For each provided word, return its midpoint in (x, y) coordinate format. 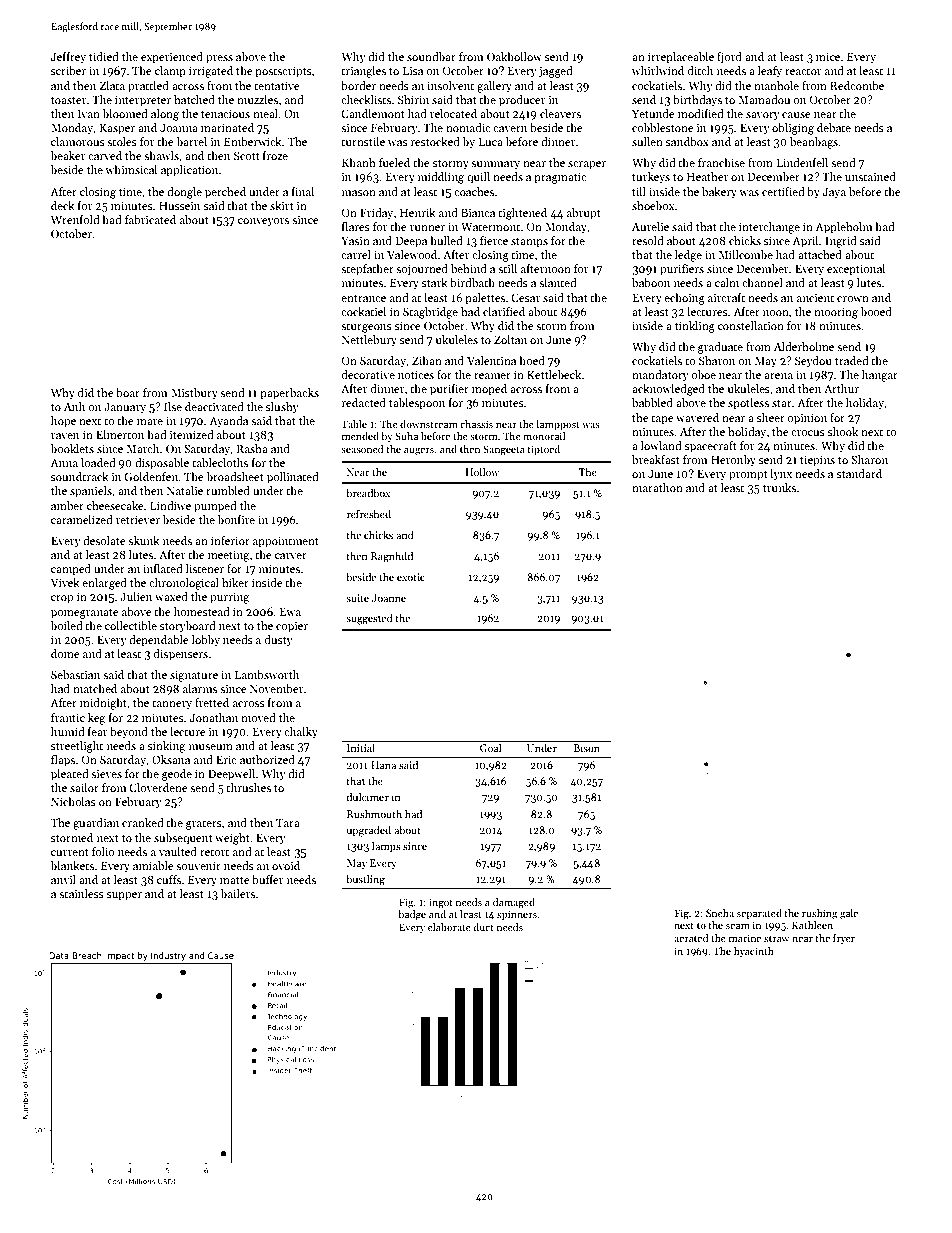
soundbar (431, 56)
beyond (129, 733)
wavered (697, 417)
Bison (587, 748)
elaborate (449, 927)
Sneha (720, 913)
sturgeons (366, 328)
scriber (68, 70)
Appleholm (843, 228)
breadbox (368, 493)
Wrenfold (75, 219)
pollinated (293, 478)
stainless (81, 893)
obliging (793, 129)
